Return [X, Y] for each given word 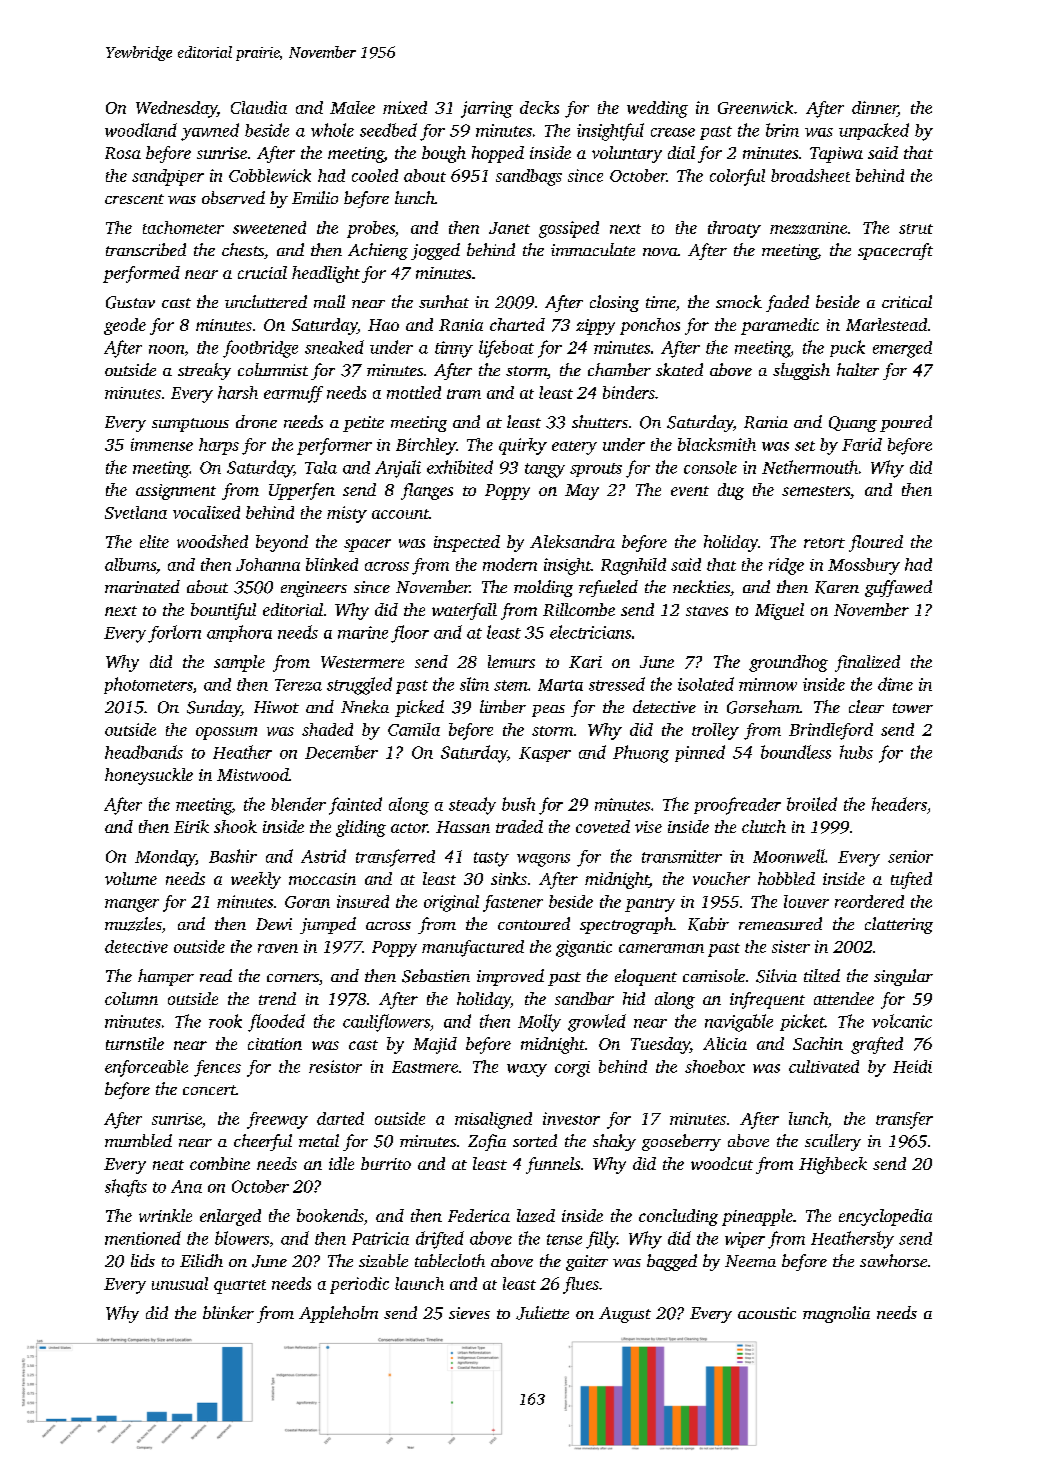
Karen [837, 587]
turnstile [135, 1043]
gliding [361, 828]
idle [341, 1163]
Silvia [776, 976]
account [400, 514]
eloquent [646, 977]
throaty [734, 229]
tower [913, 708]
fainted [355, 806]
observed [233, 197]
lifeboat [506, 349]
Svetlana [136, 512]
